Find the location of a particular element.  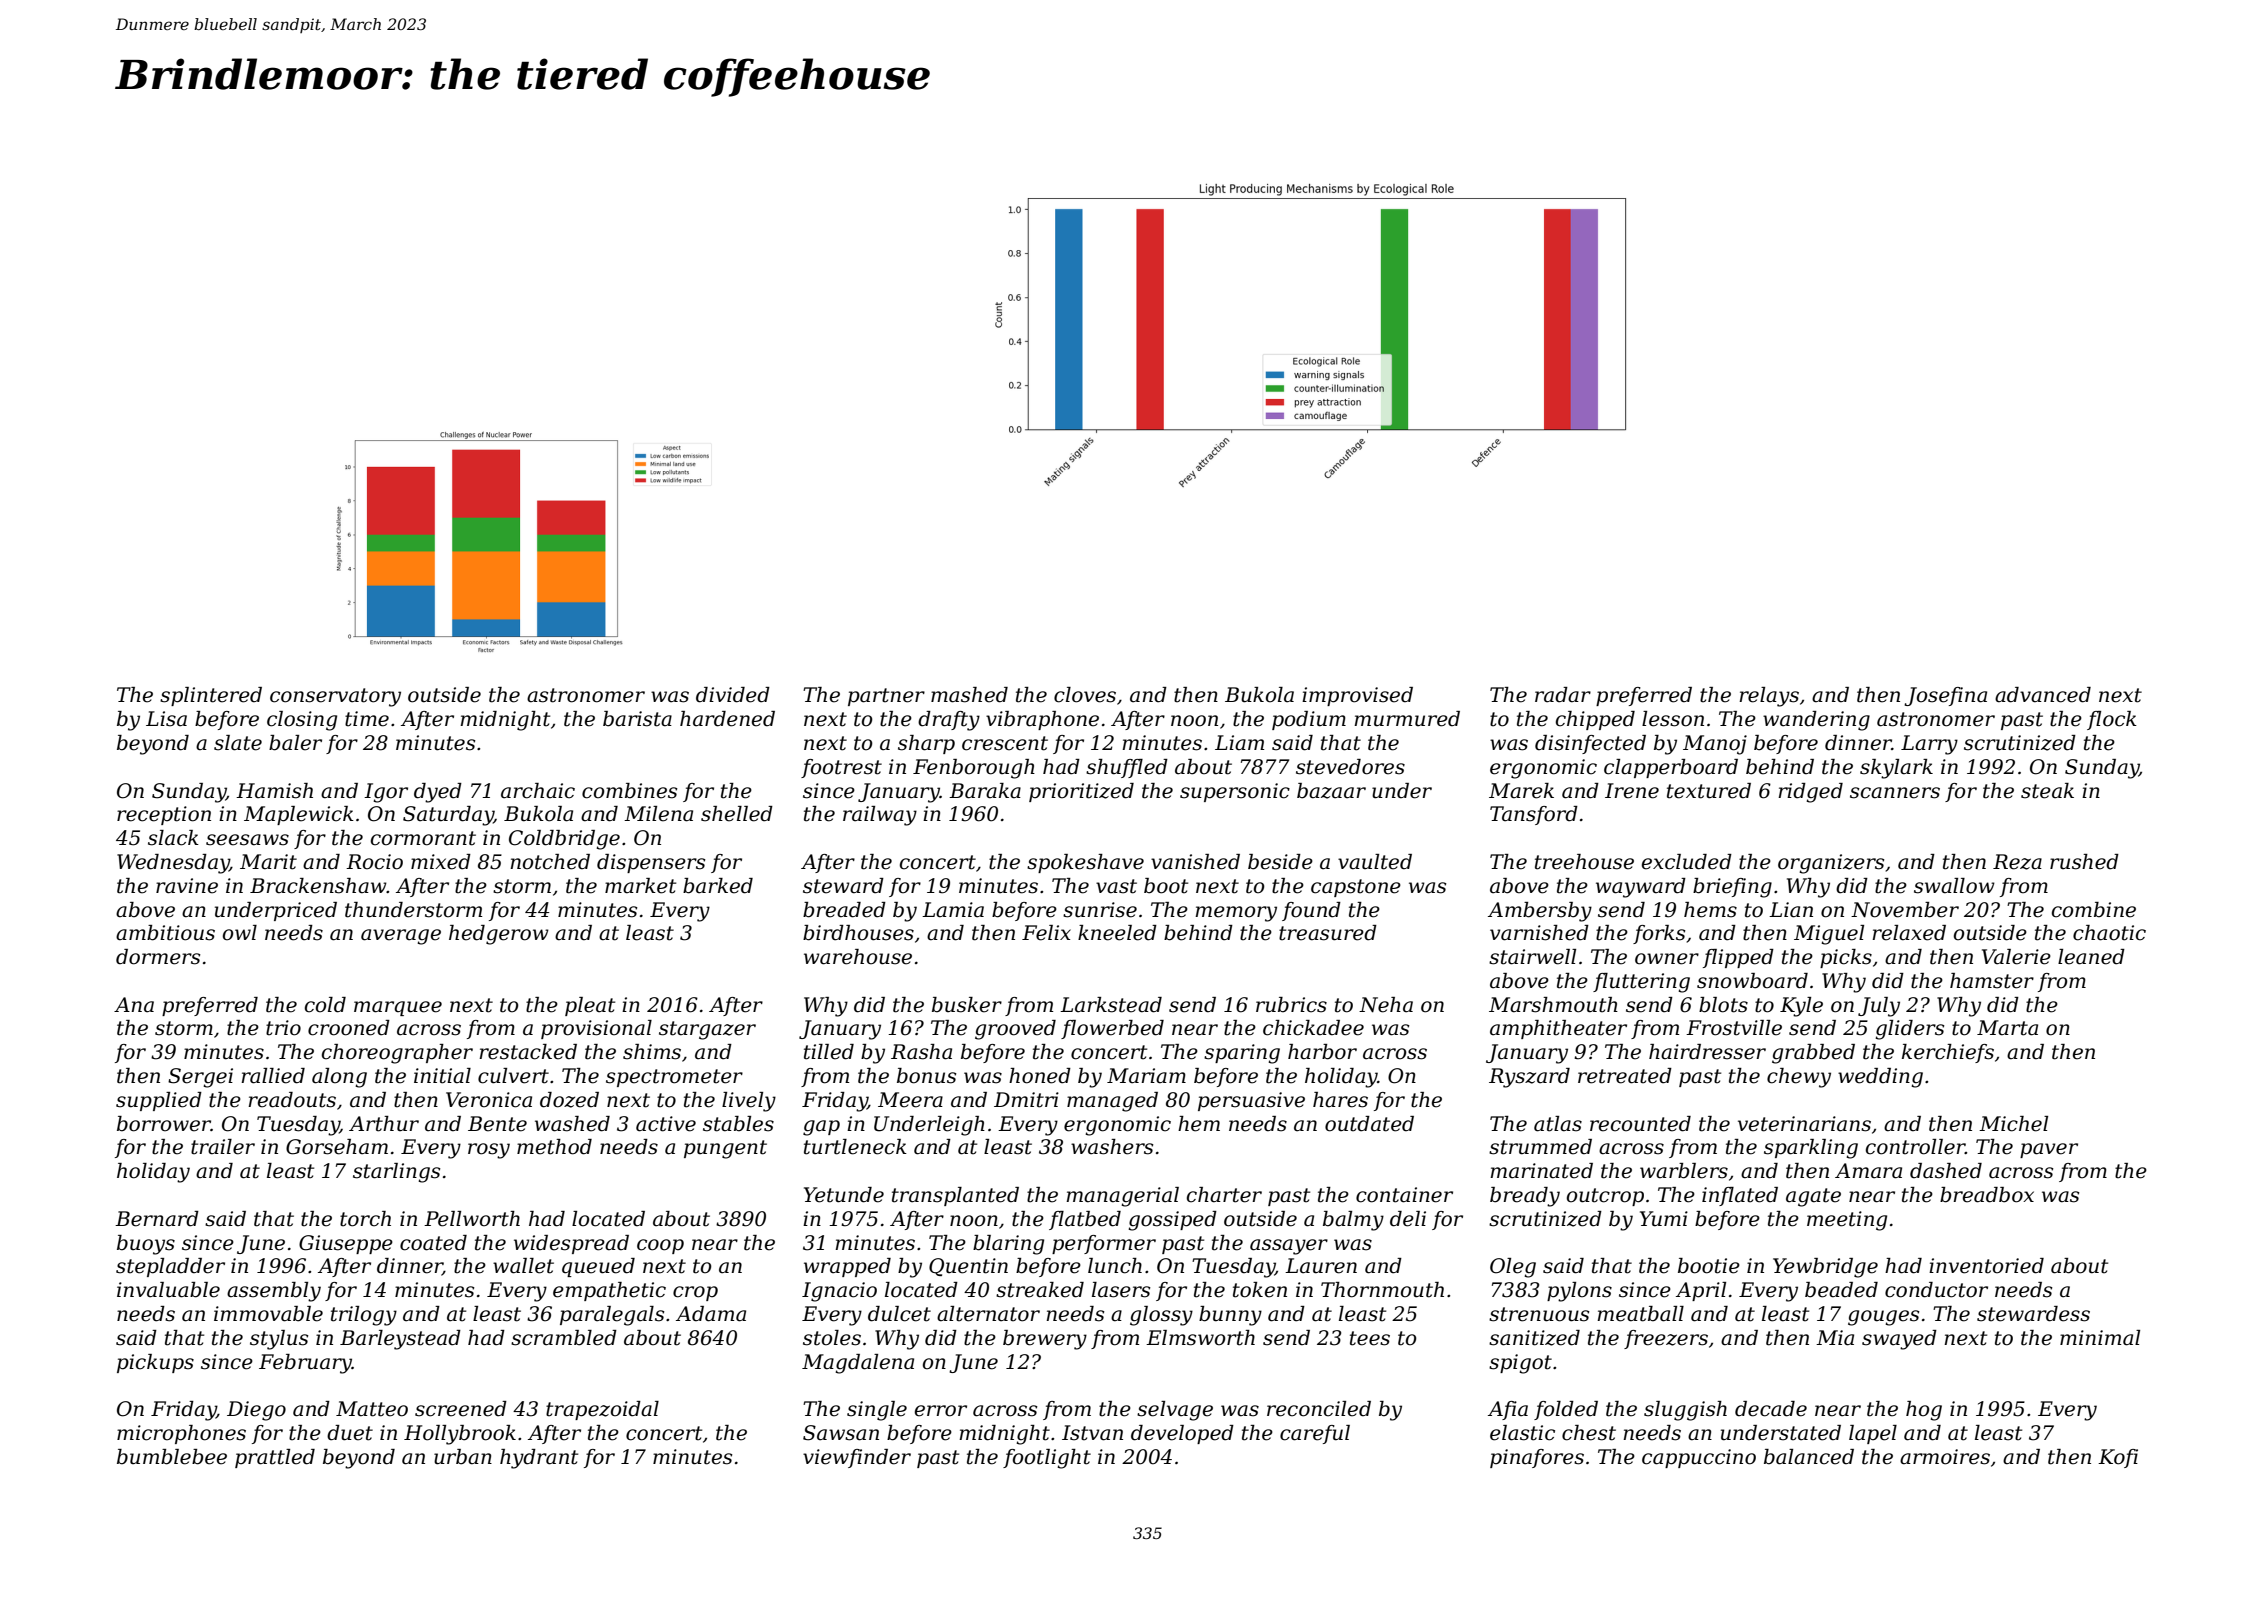

skylark is located at coordinates (1896, 769).
